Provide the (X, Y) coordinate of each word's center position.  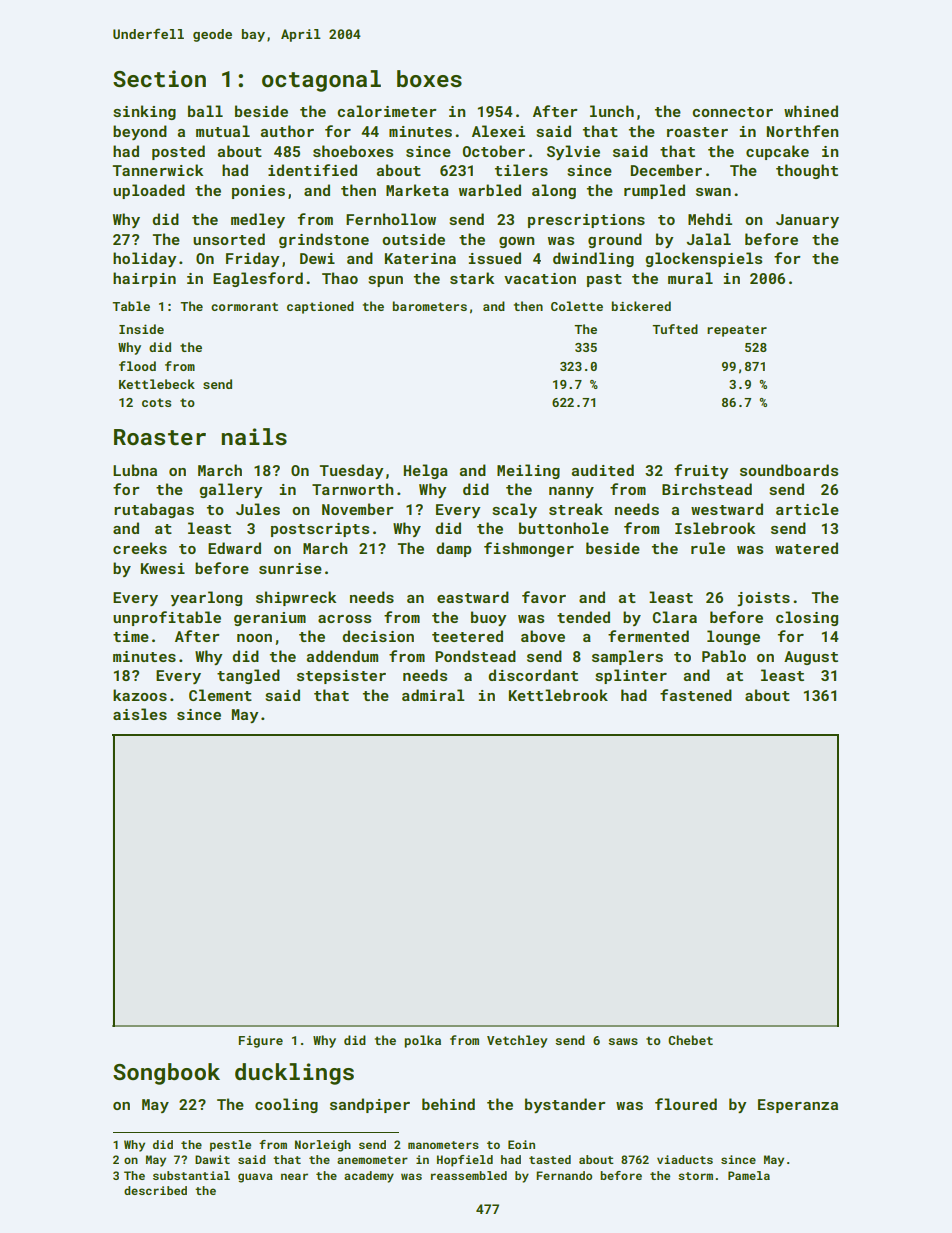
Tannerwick (157, 170)
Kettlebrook (558, 695)
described (155, 1190)
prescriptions (586, 221)
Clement (220, 695)
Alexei (498, 131)
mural (690, 278)
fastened (696, 695)
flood (137, 366)
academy (369, 1177)
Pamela (749, 1175)
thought (807, 171)
